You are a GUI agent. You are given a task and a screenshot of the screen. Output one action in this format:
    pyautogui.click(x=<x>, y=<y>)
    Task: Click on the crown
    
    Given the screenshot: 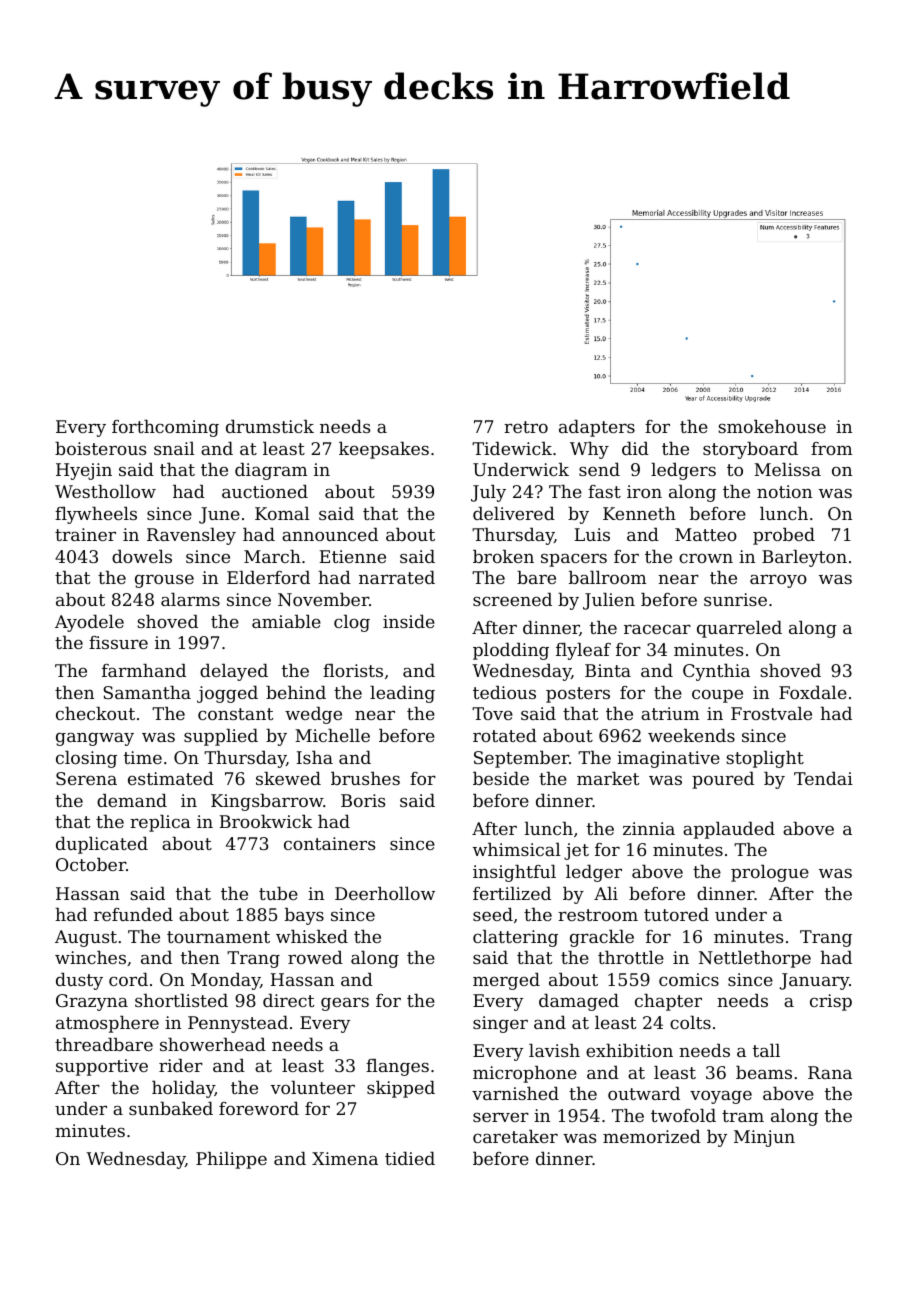 What is the action you would take?
    pyautogui.click(x=706, y=558)
